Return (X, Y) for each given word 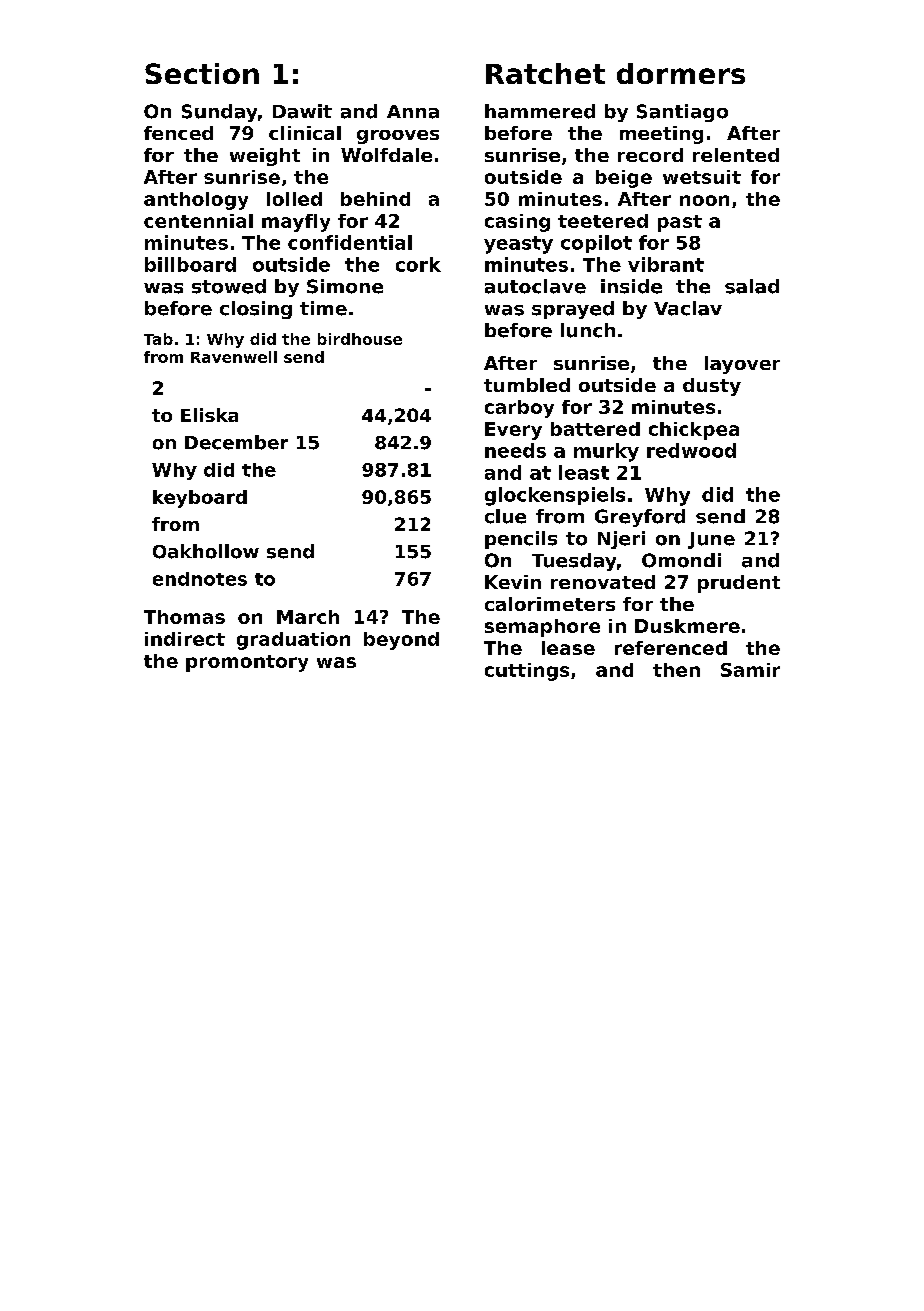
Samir (750, 670)
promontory (247, 663)
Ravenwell (234, 357)
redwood (691, 450)
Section (202, 73)
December (236, 442)
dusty (712, 387)
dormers (681, 73)
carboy (519, 409)
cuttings (527, 672)
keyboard (200, 499)
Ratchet (545, 73)
